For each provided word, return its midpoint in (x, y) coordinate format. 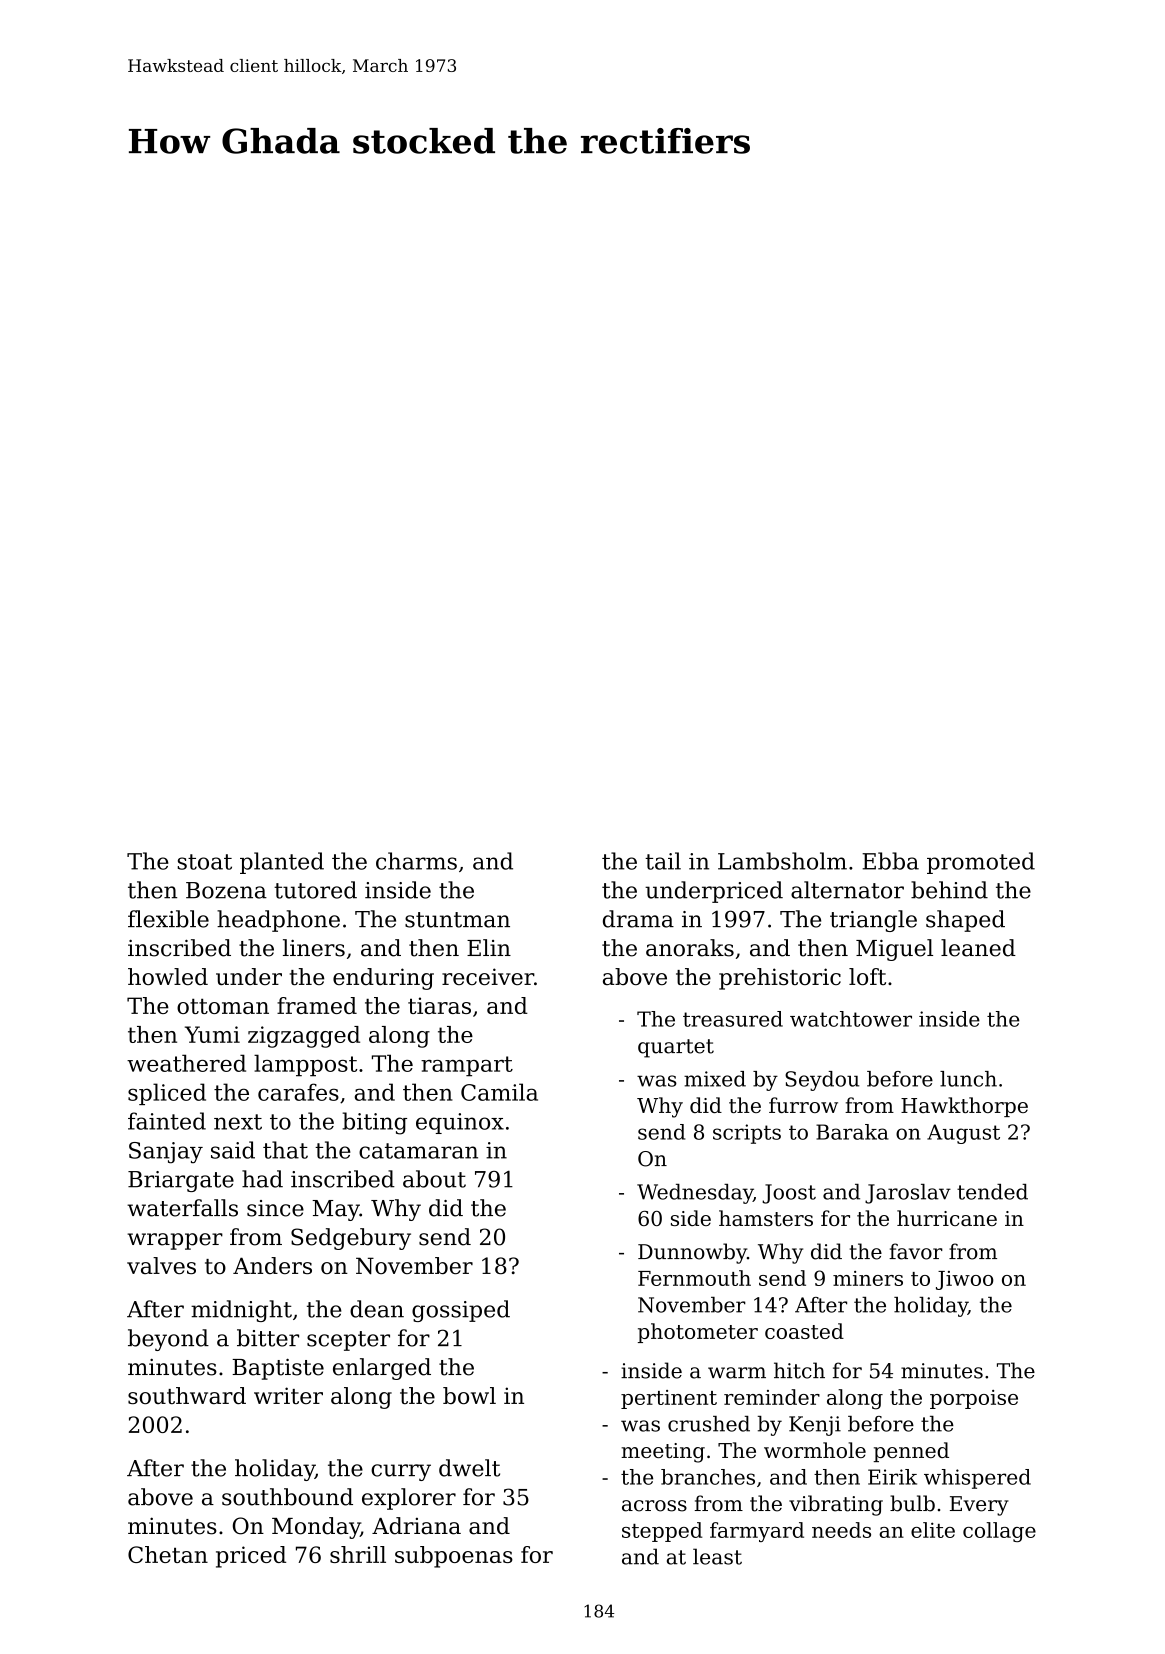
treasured (733, 1019)
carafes (298, 1092)
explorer (409, 1499)
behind (949, 890)
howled (168, 976)
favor (916, 1251)
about (434, 1179)
